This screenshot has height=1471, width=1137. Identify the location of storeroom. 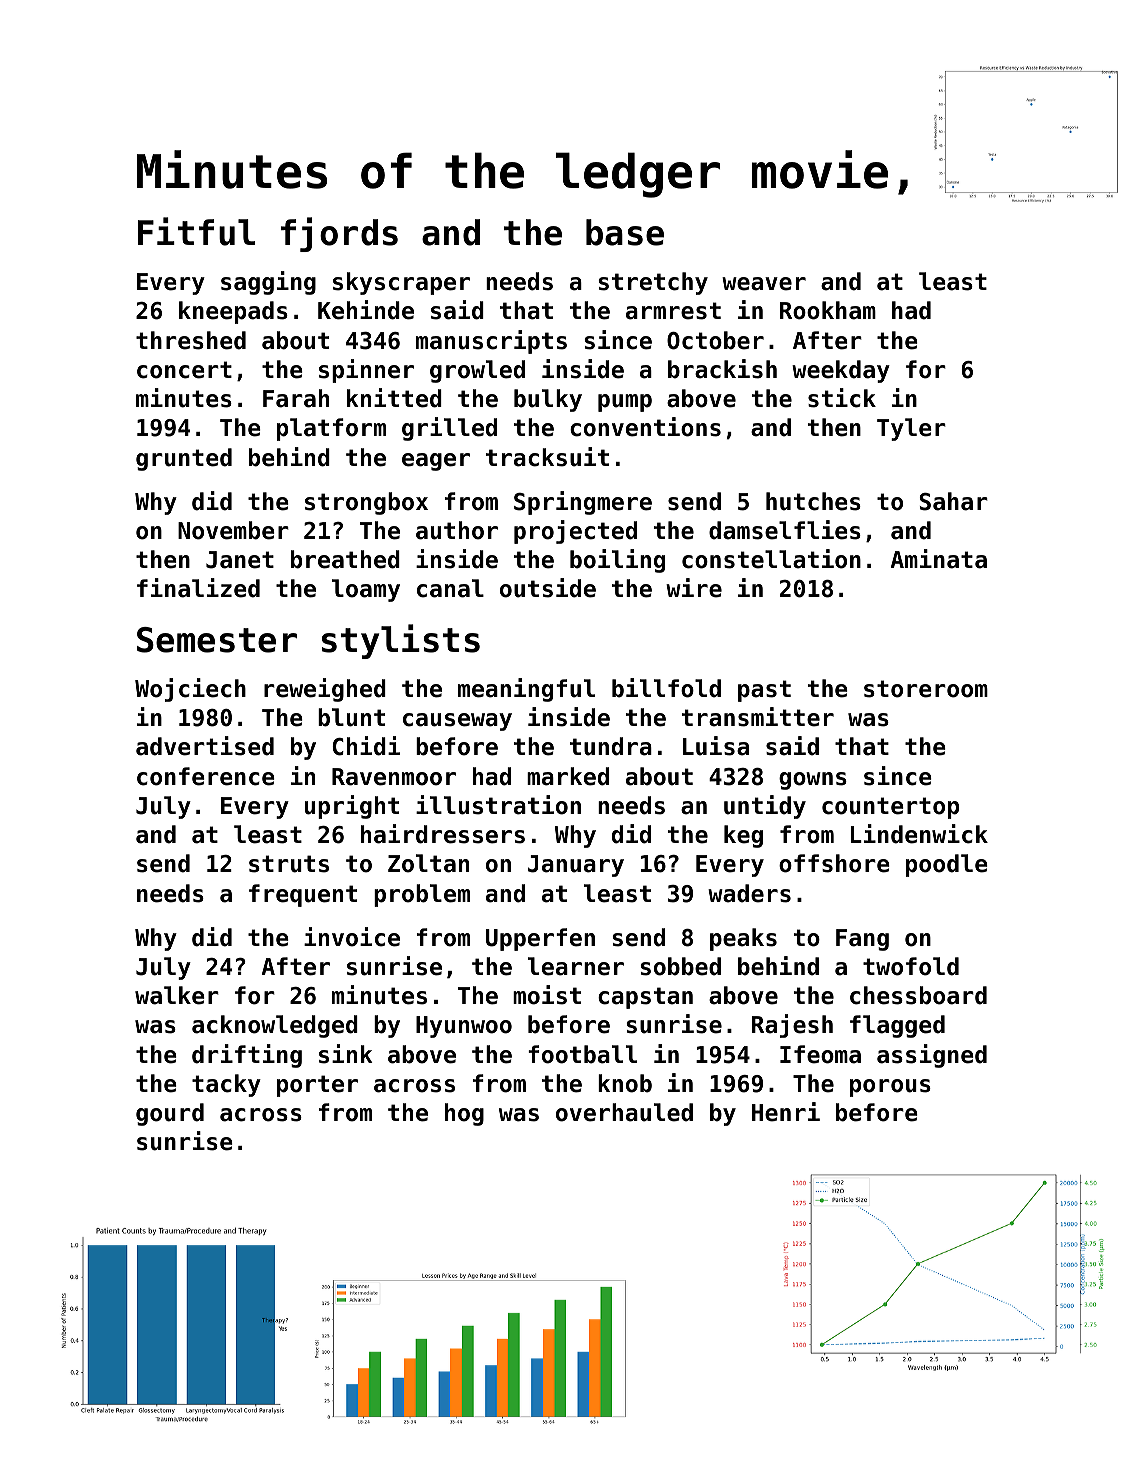
(926, 689).
